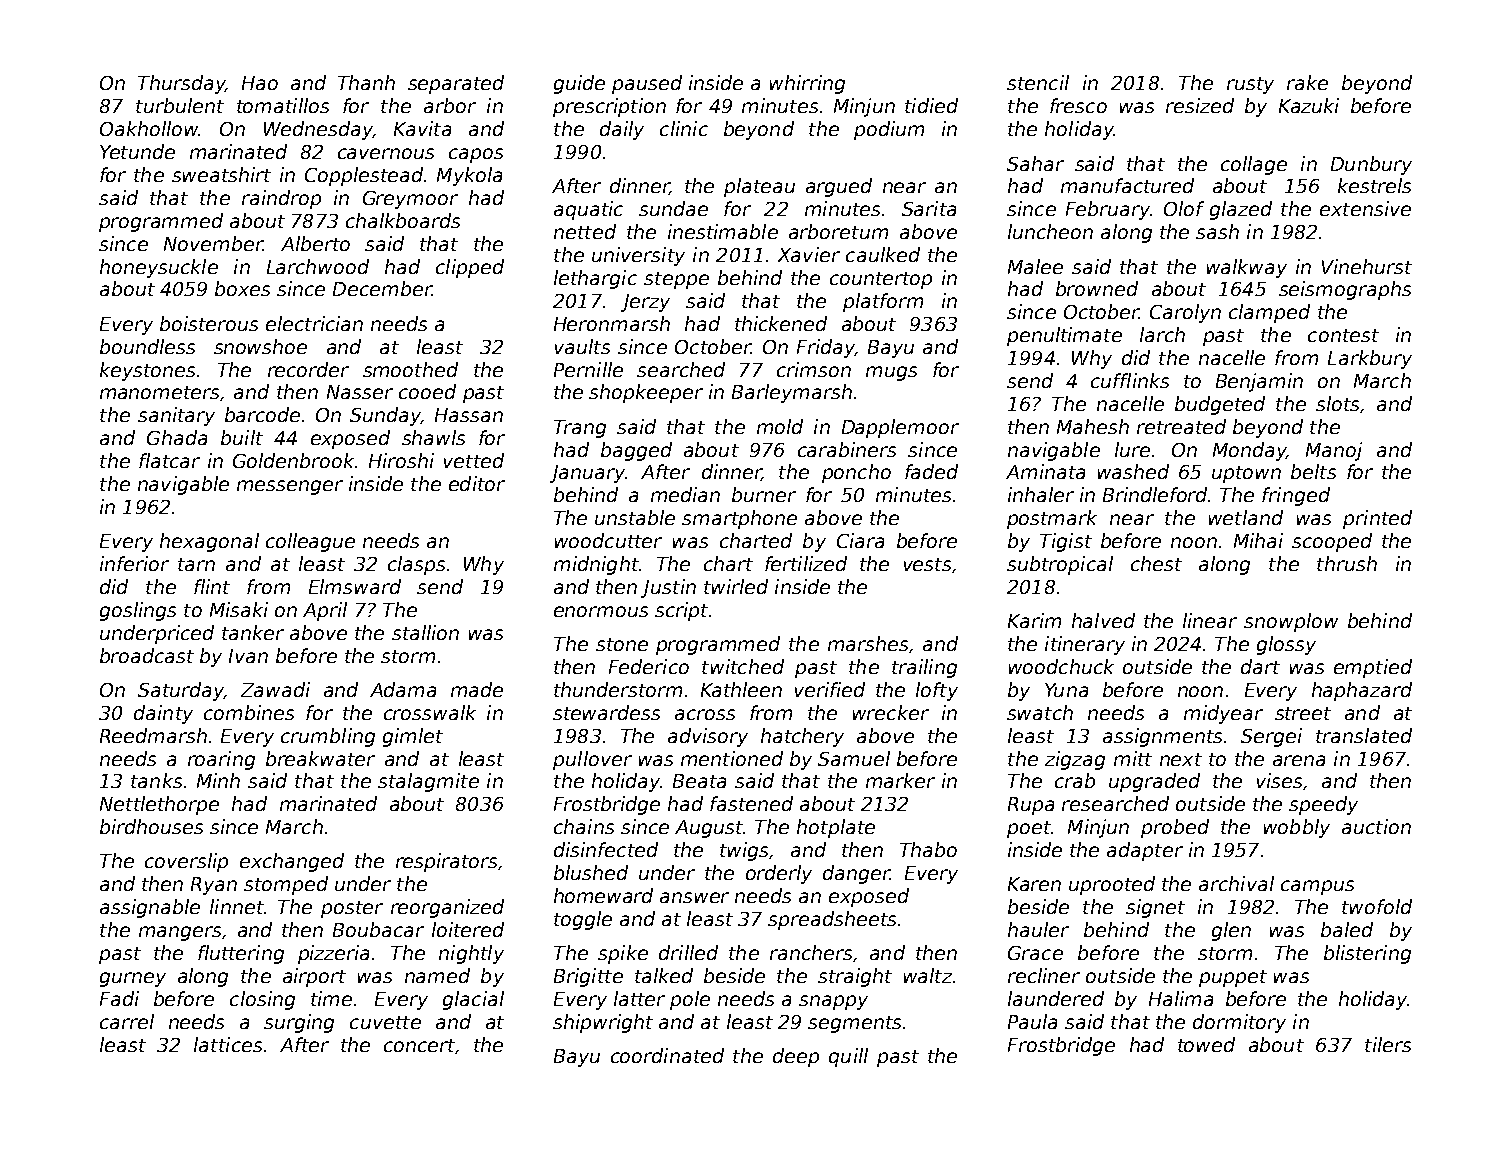 The height and width of the screenshot is (1167, 1511). Describe the element at coordinates (1031, 806) in the screenshot. I see `Rupa` at that location.
